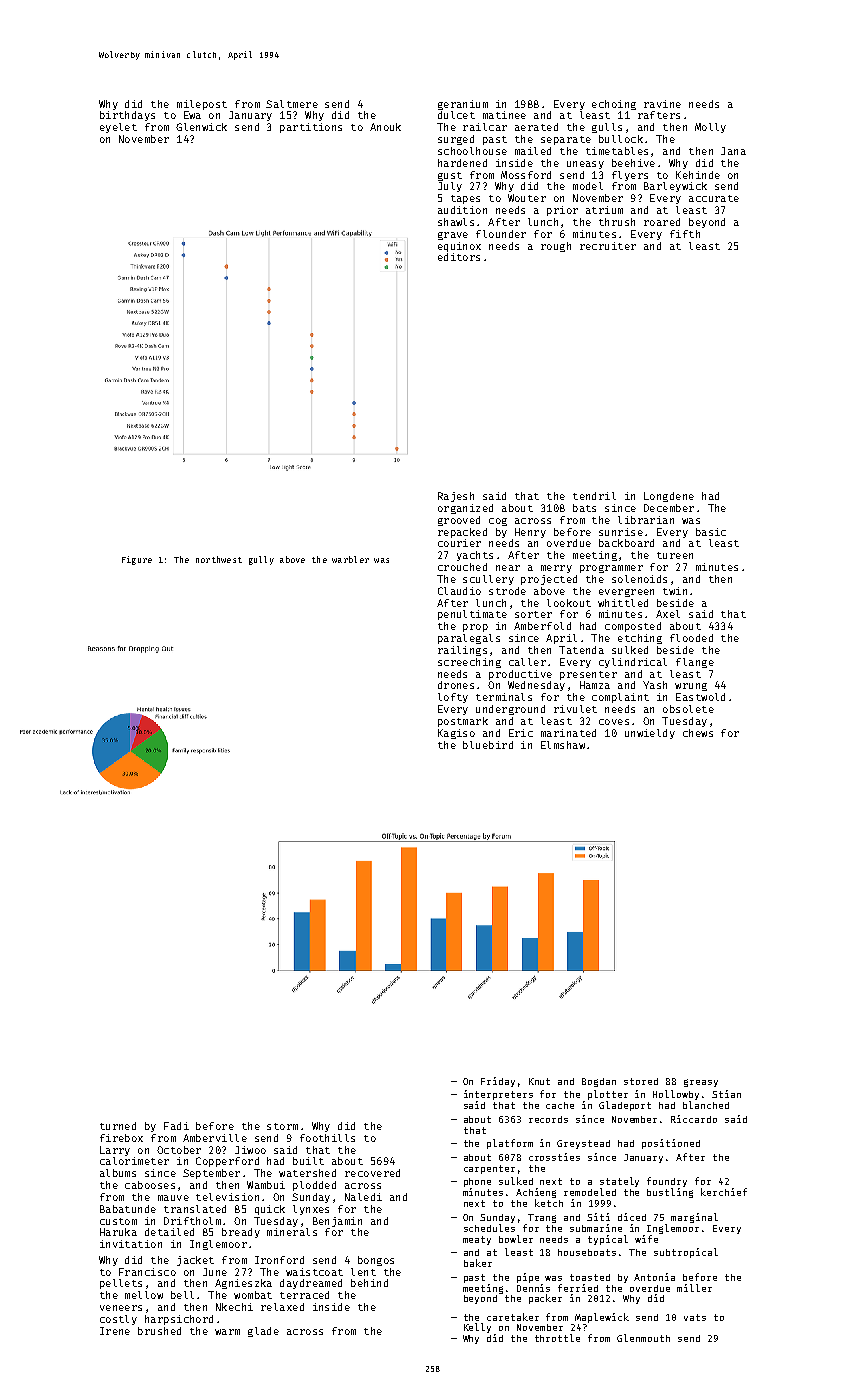  Describe the element at coordinates (202, 105) in the page. I see `milepost` at that location.
